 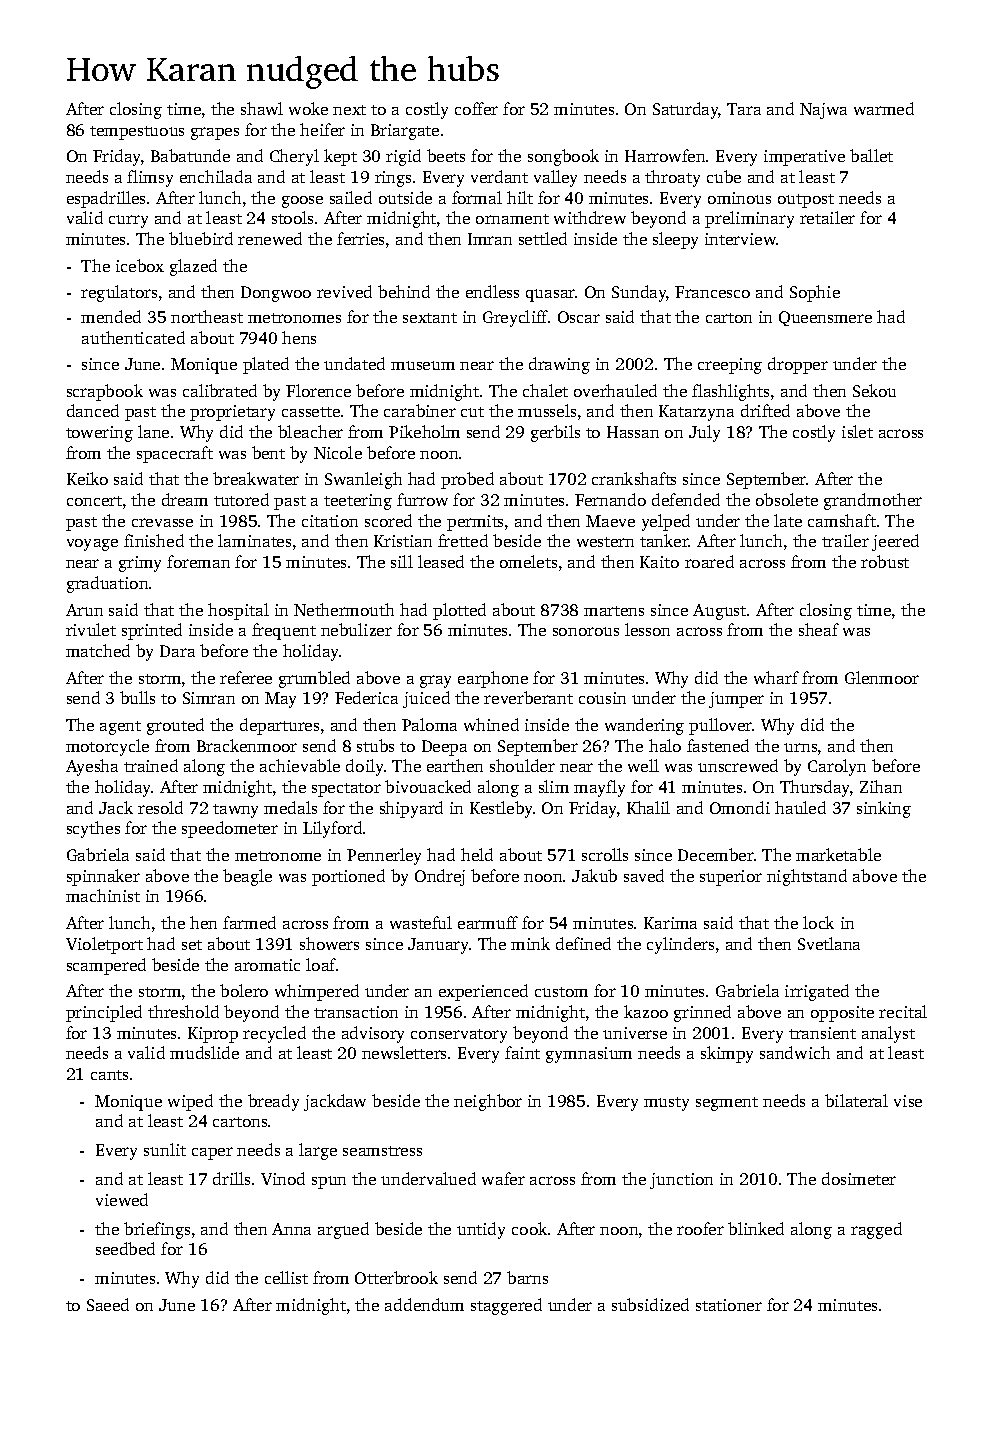 What do you see at coordinates (817, 992) in the screenshot?
I see `irrigated` at bounding box center [817, 992].
